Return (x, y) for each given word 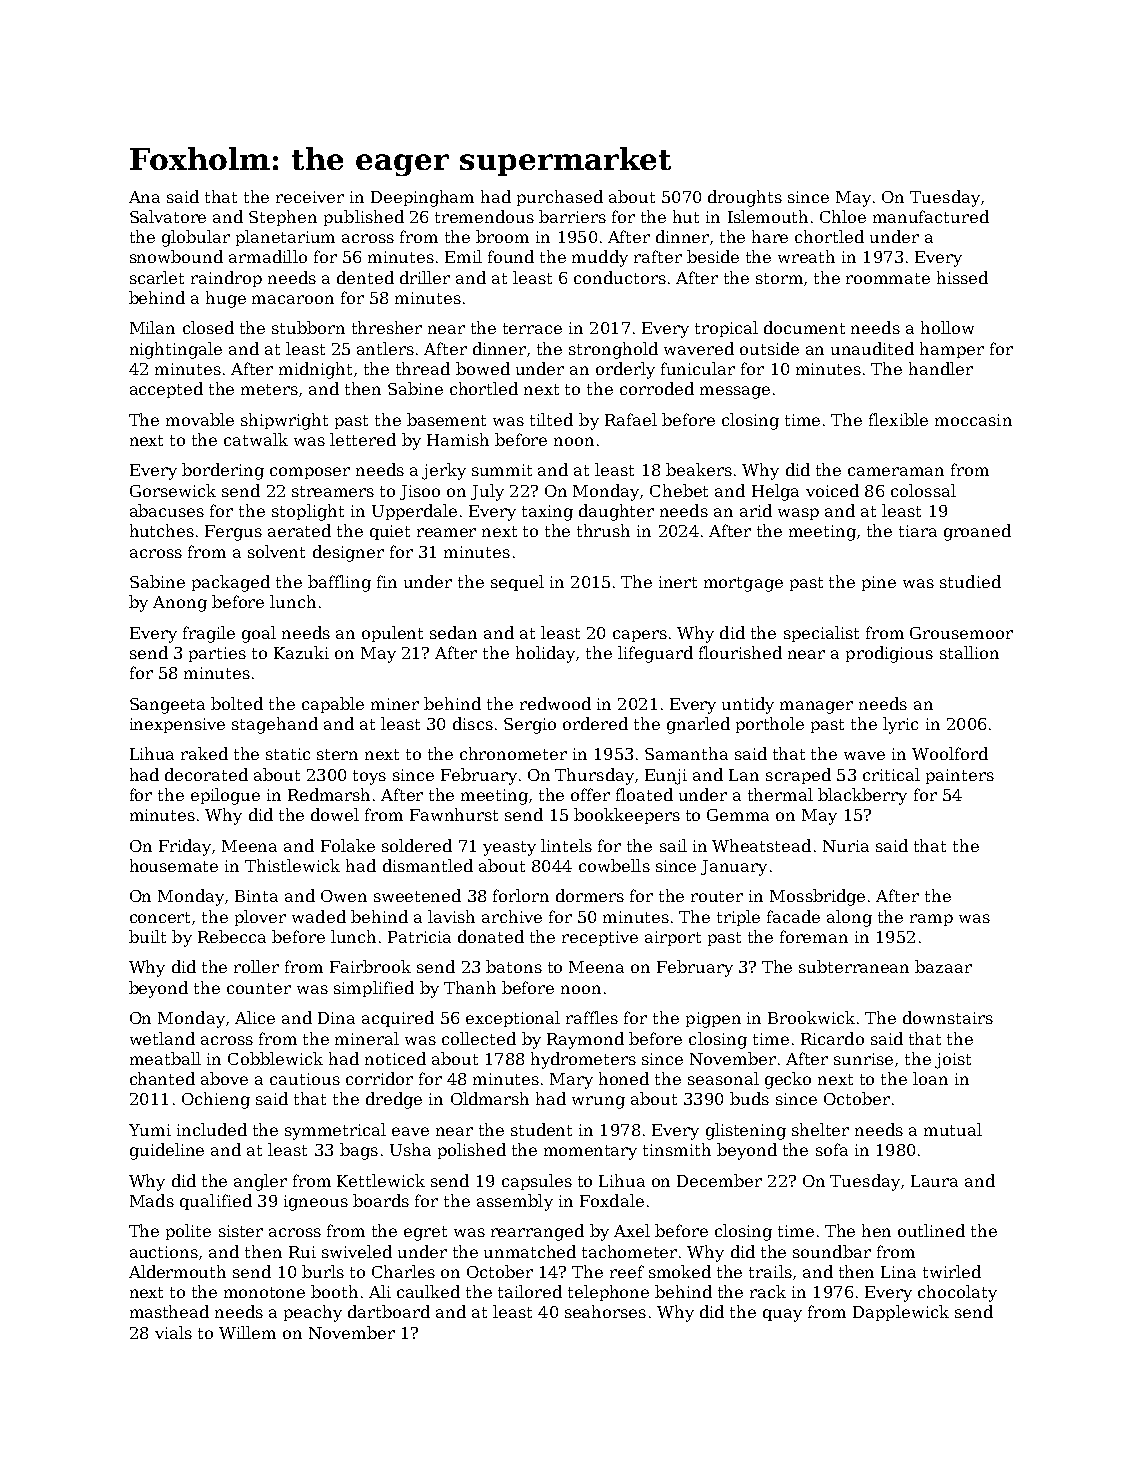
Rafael (631, 419)
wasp (798, 514)
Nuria (846, 846)
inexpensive (177, 725)
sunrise (863, 1059)
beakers (699, 469)
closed (208, 327)
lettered (363, 439)
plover (260, 918)
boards (381, 1200)
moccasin (973, 420)
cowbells (614, 865)
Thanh (470, 987)
